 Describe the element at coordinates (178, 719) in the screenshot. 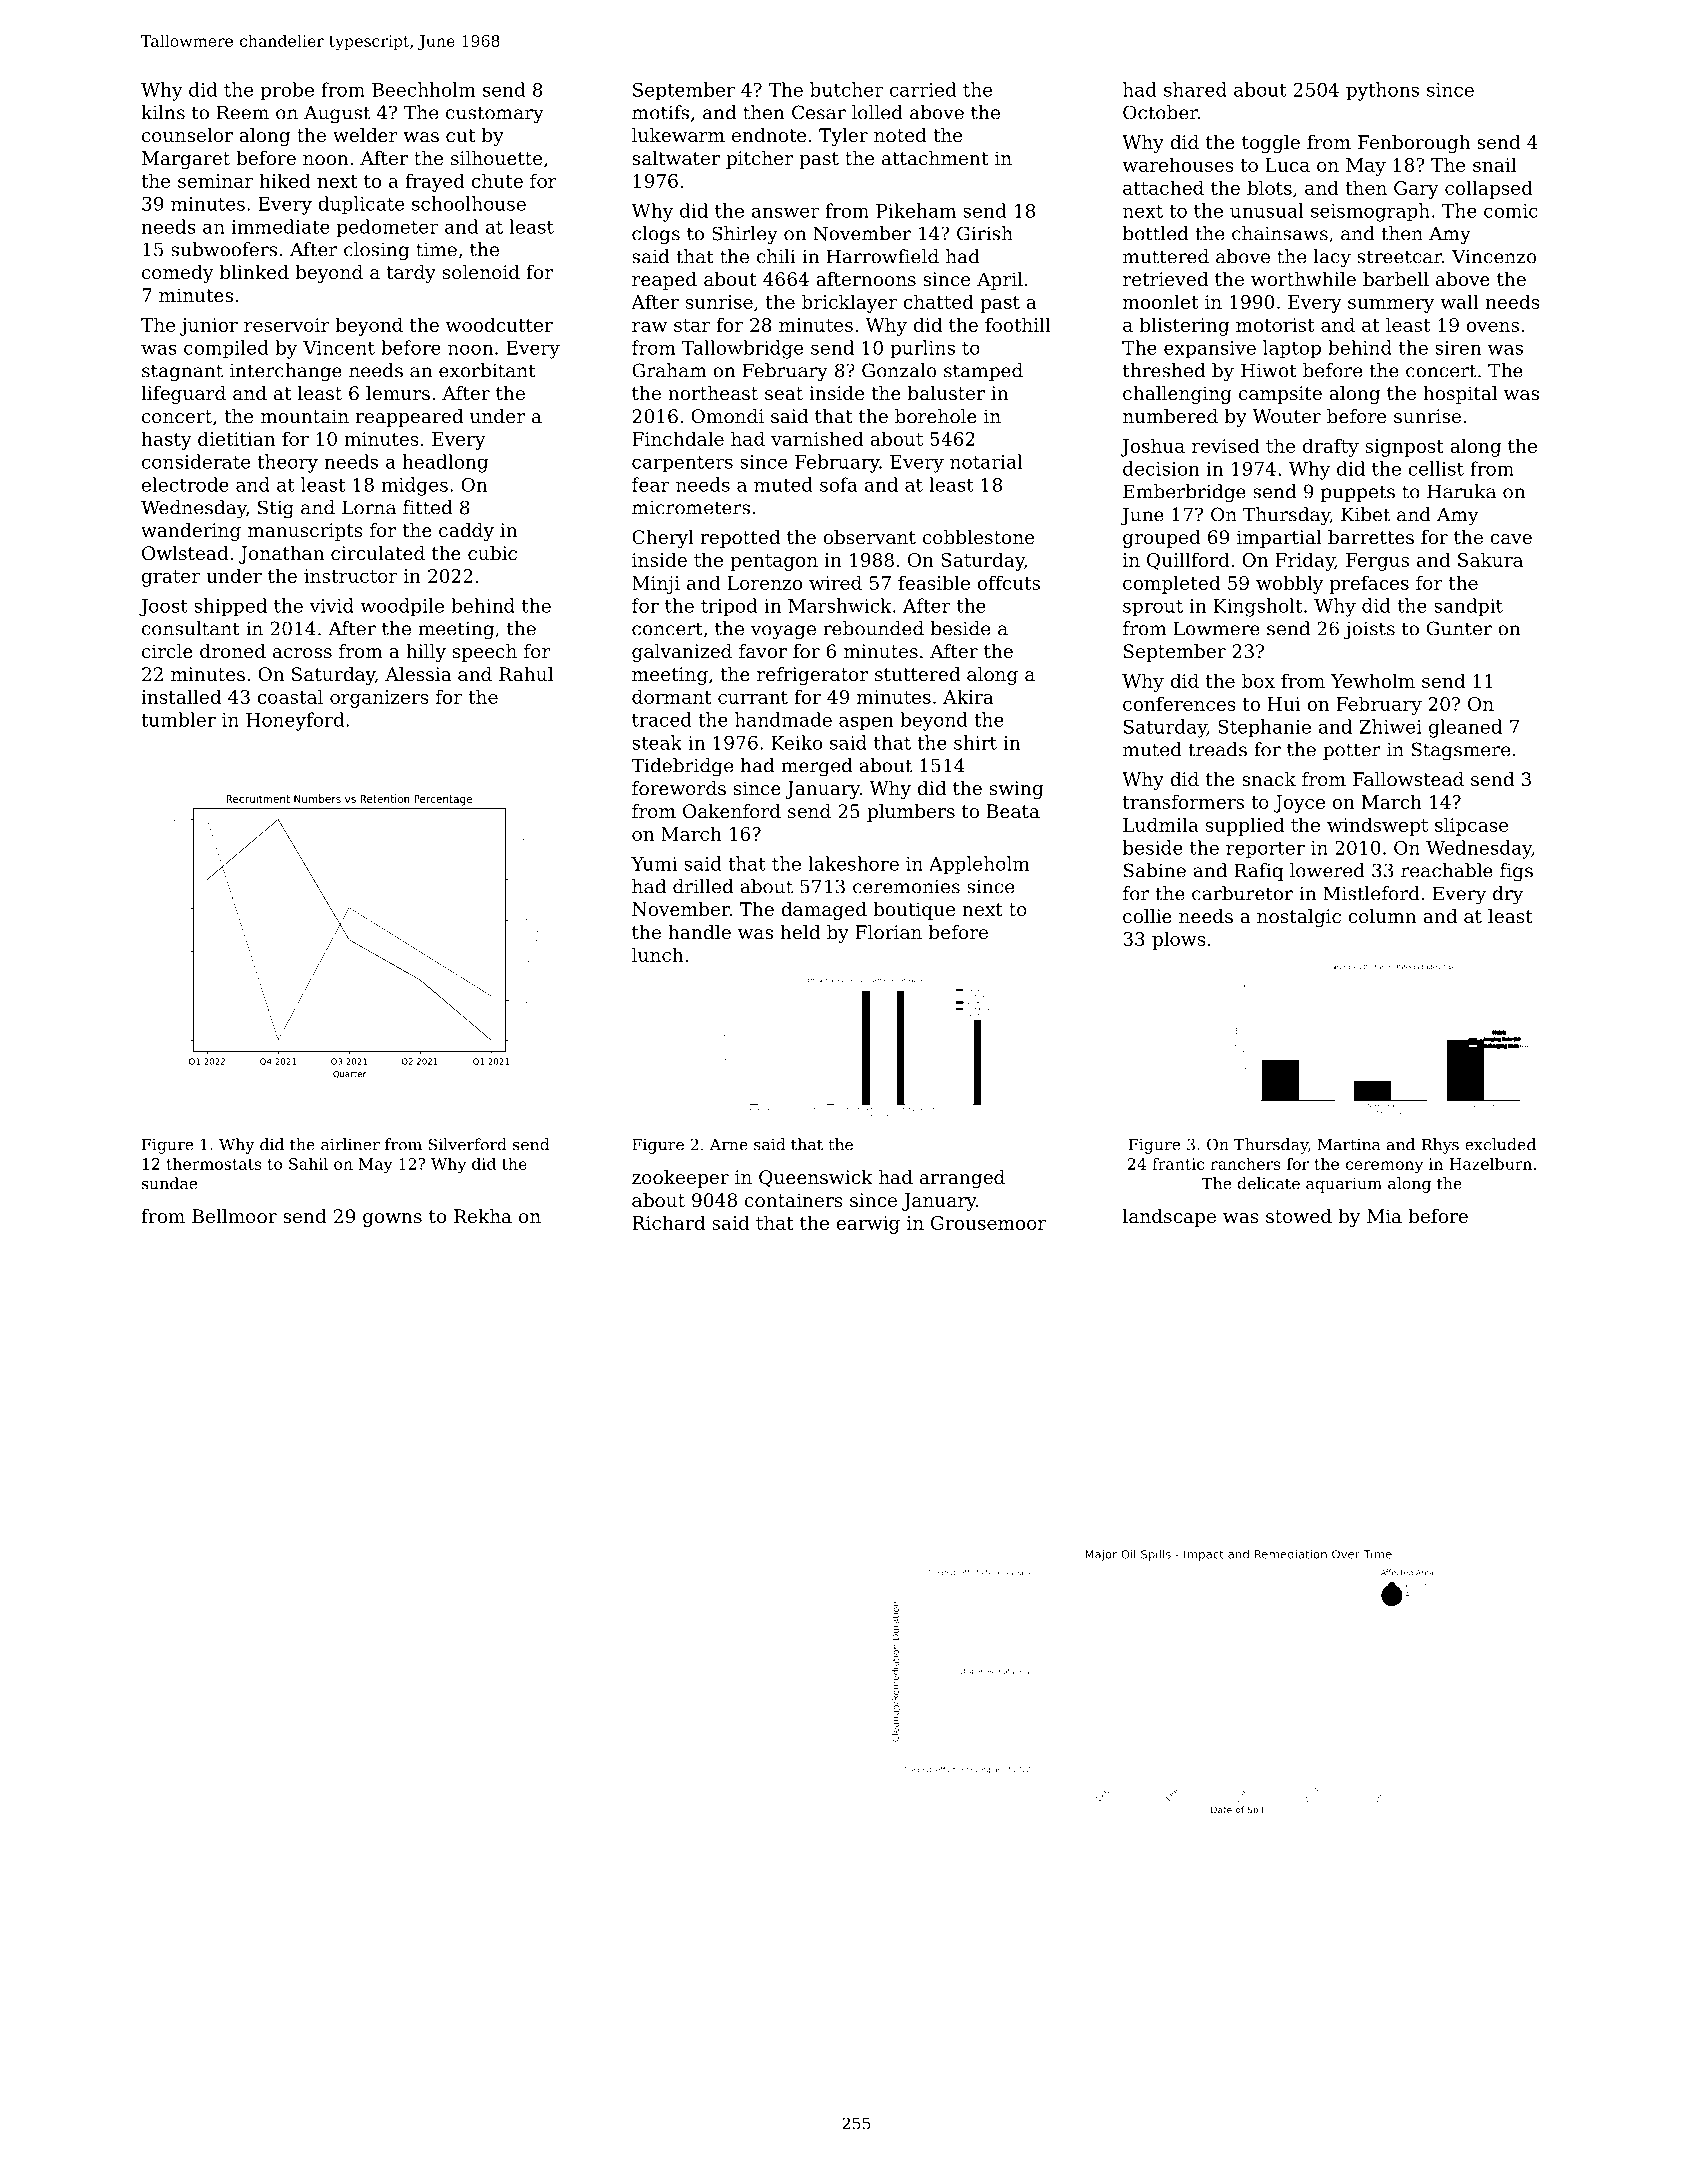

I see `tumbler` at that location.
